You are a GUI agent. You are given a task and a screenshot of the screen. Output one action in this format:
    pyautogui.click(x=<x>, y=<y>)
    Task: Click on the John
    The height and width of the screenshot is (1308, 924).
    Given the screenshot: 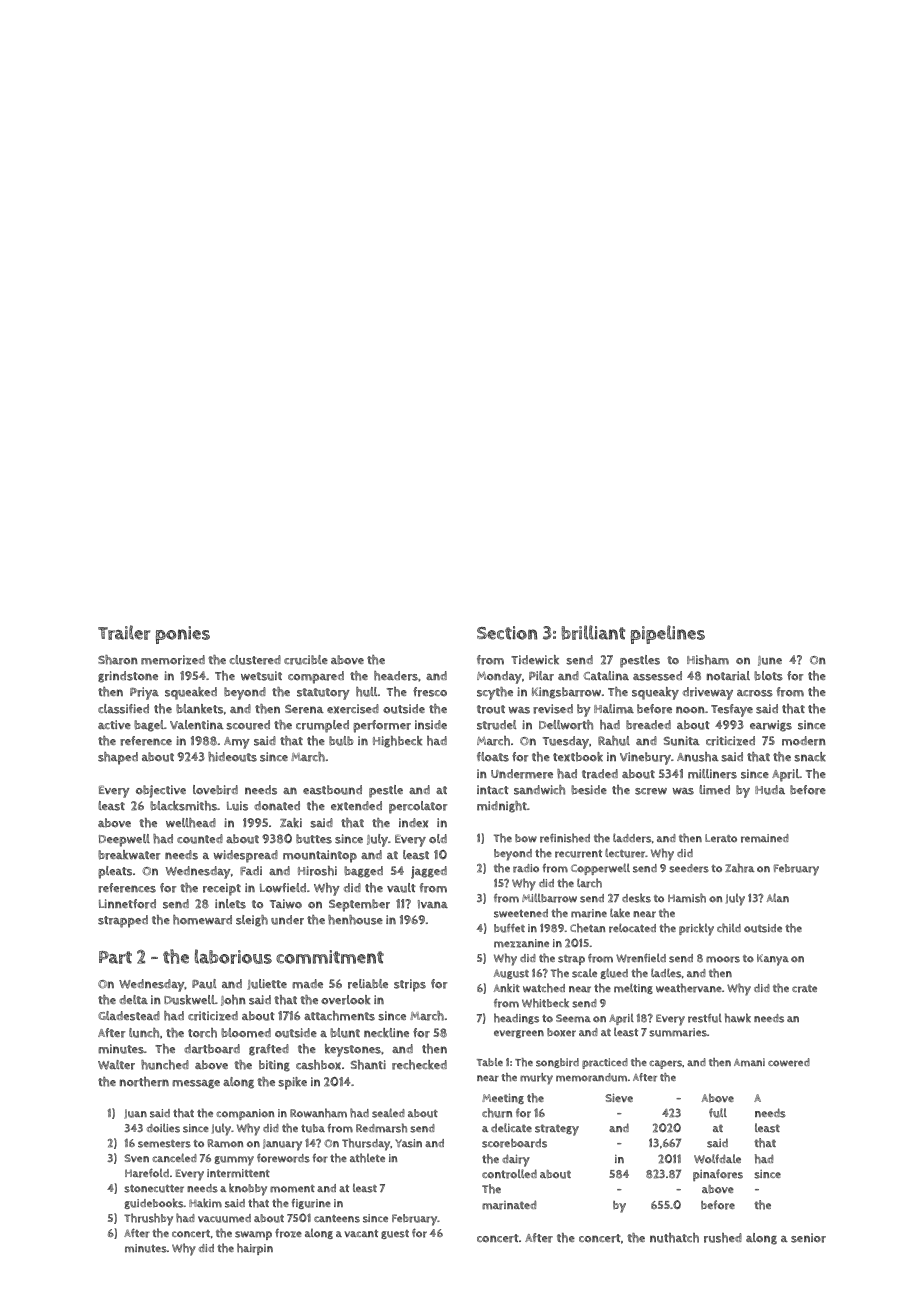 What is the action you would take?
    pyautogui.click(x=233, y=1000)
